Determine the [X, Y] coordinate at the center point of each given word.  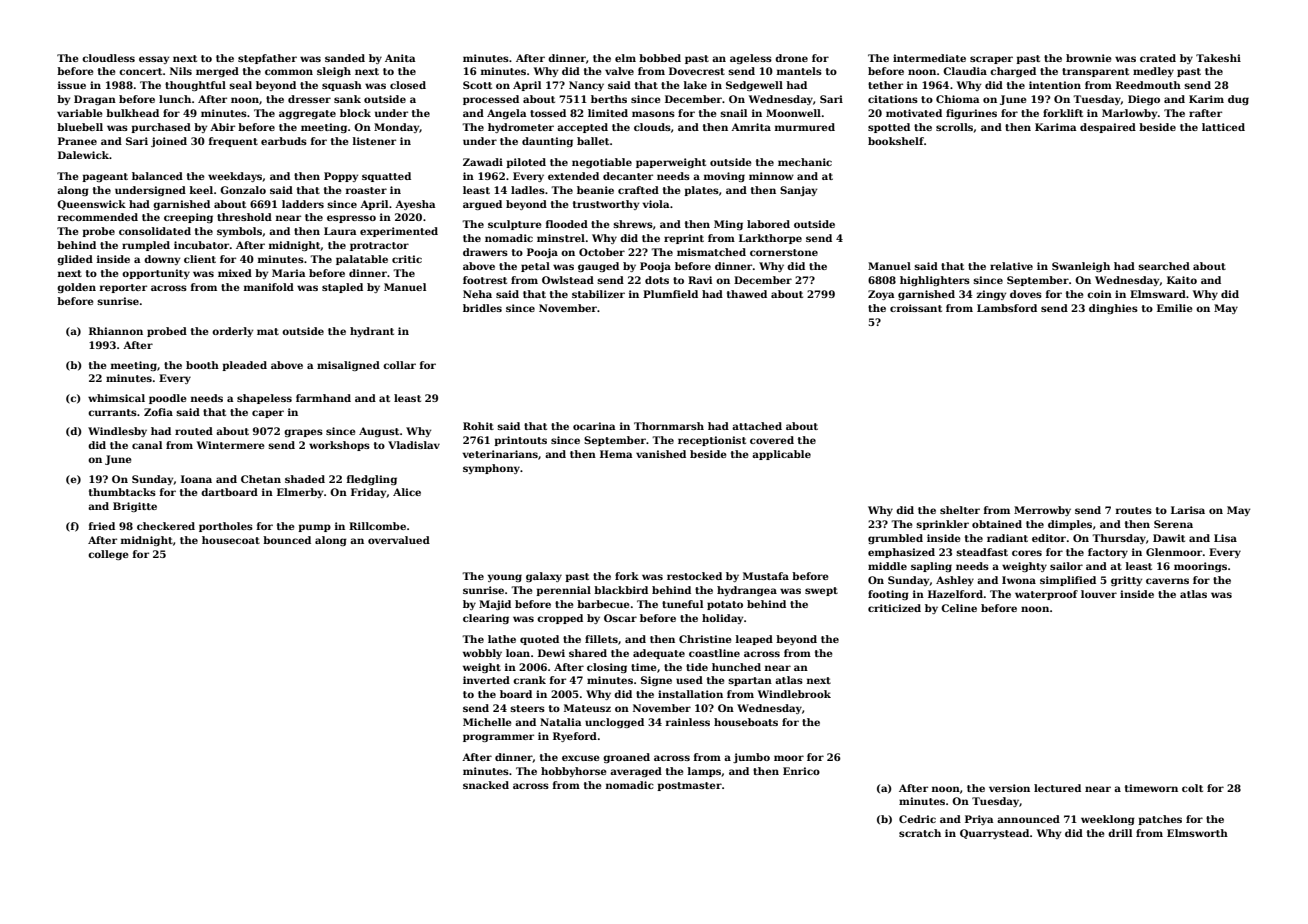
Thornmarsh [669, 426]
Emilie [1174, 308]
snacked [486, 785]
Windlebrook [794, 694]
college [108, 555]
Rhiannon [116, 331]
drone [791, 58]
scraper [991, 60]
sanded [345, 58]
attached [757, 426]
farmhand [323, 398]
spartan [750, 681]
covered [772, 440]
